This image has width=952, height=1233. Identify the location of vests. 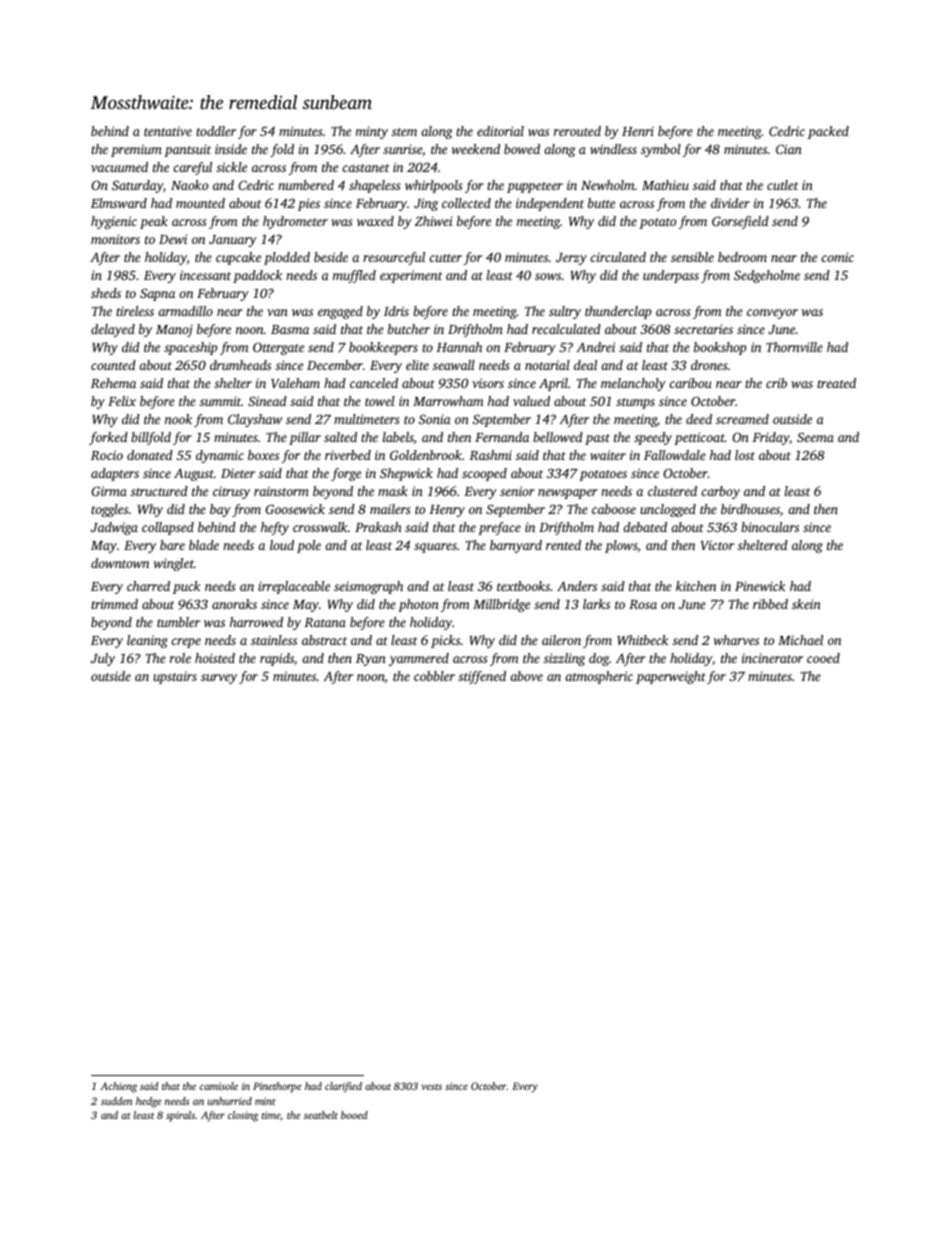
(432, 1087).
